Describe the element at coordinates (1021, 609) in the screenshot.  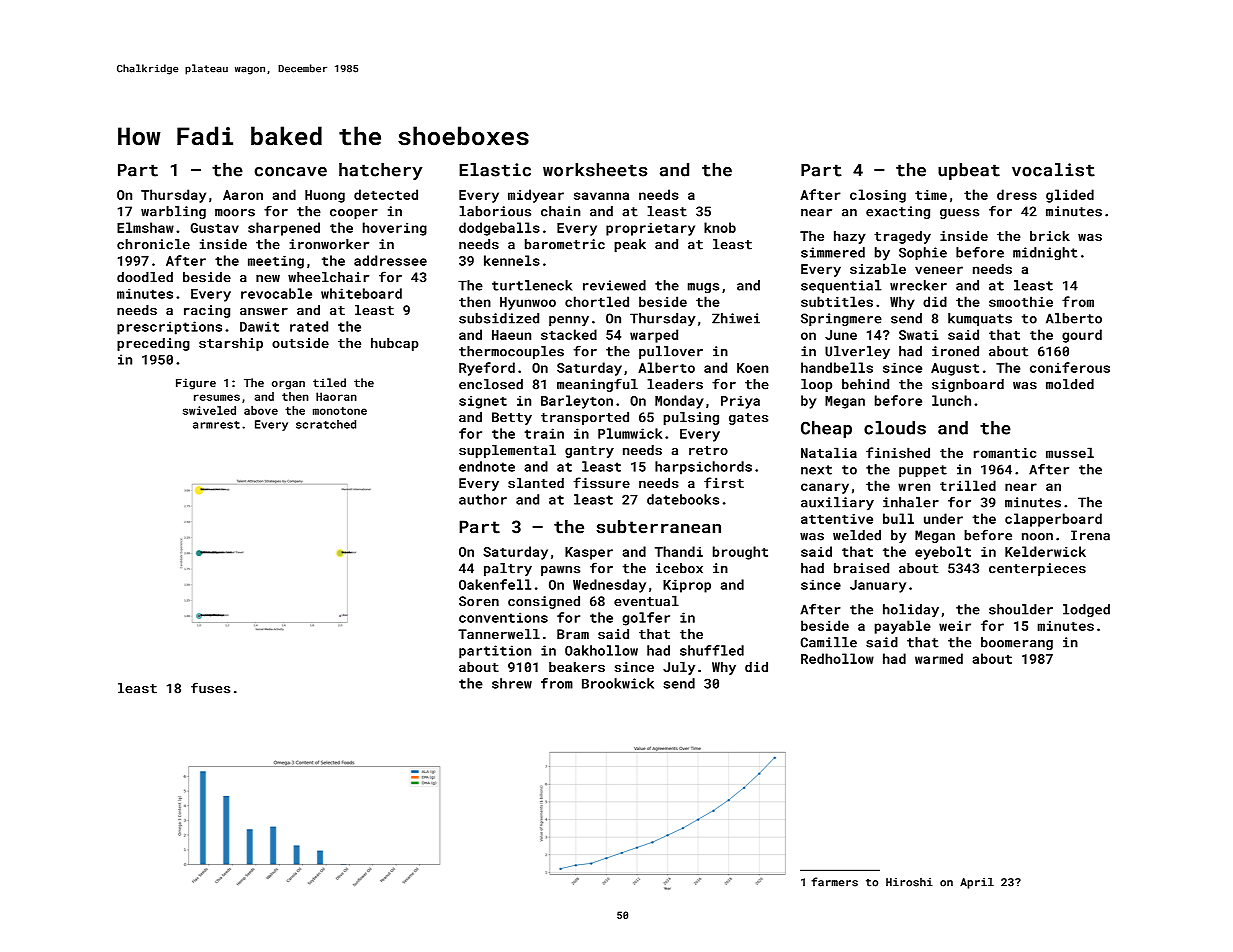
I see `shoulder` at that location.
